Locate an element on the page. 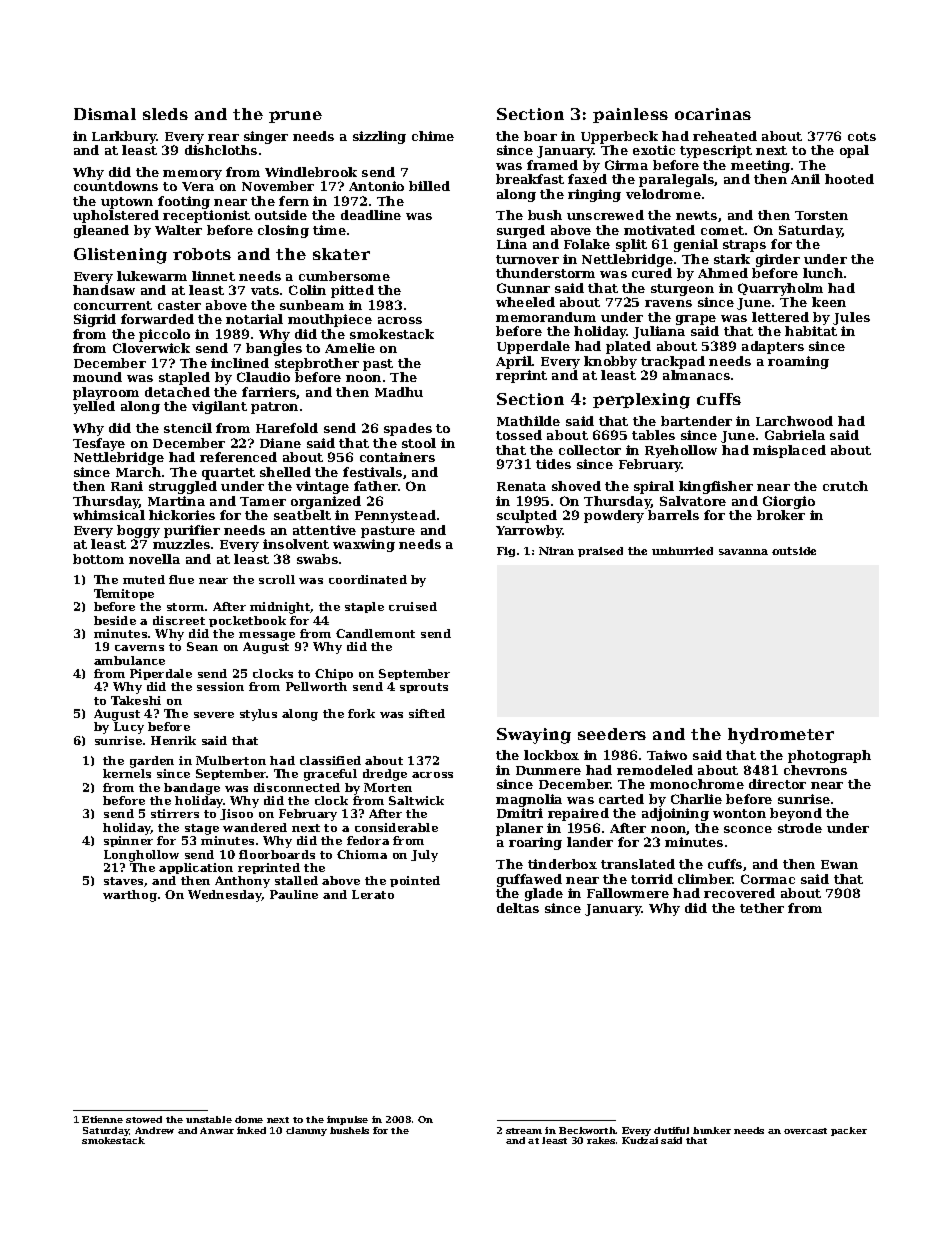 Image resolution: width=952 pixels, height=1233 pixels. breakfast is located at coordinates (530, 179).
